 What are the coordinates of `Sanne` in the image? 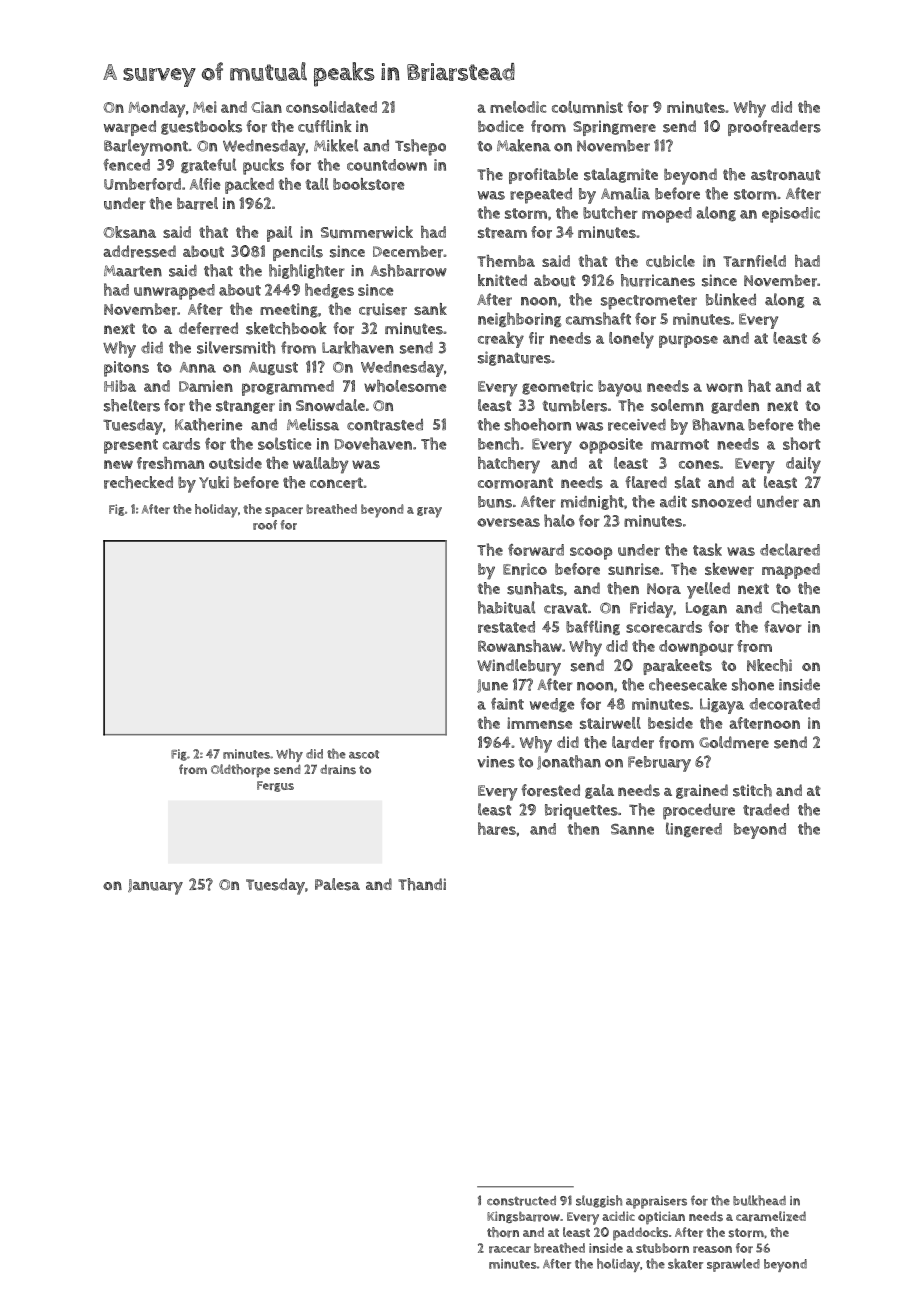 It's located at (632, 829).
